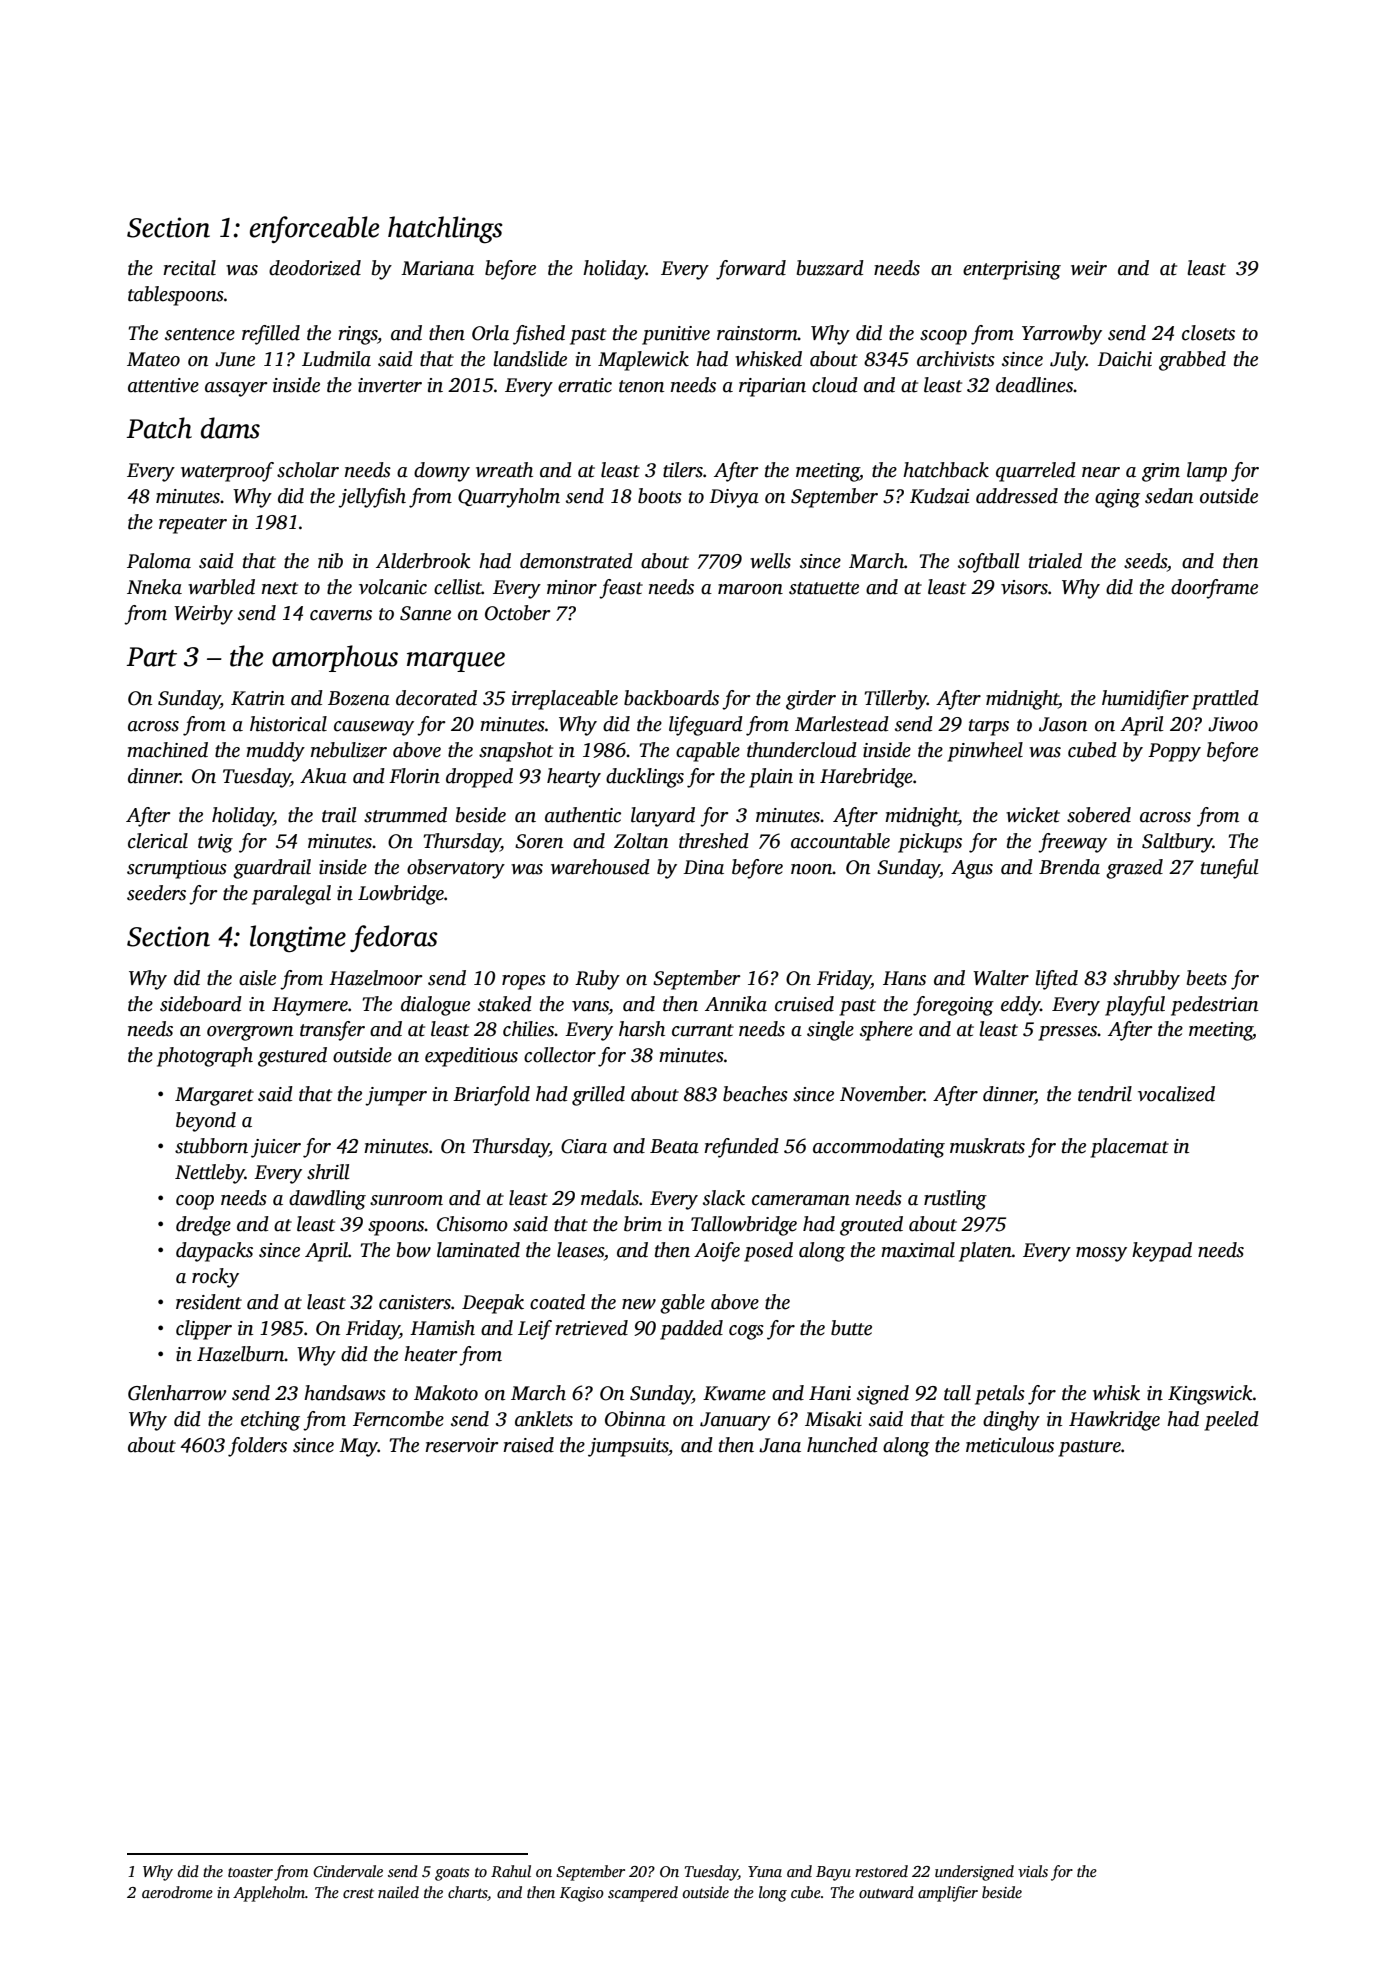 The image size is (1386, 1969). I want to click on Hani, so click(830, 1393).
